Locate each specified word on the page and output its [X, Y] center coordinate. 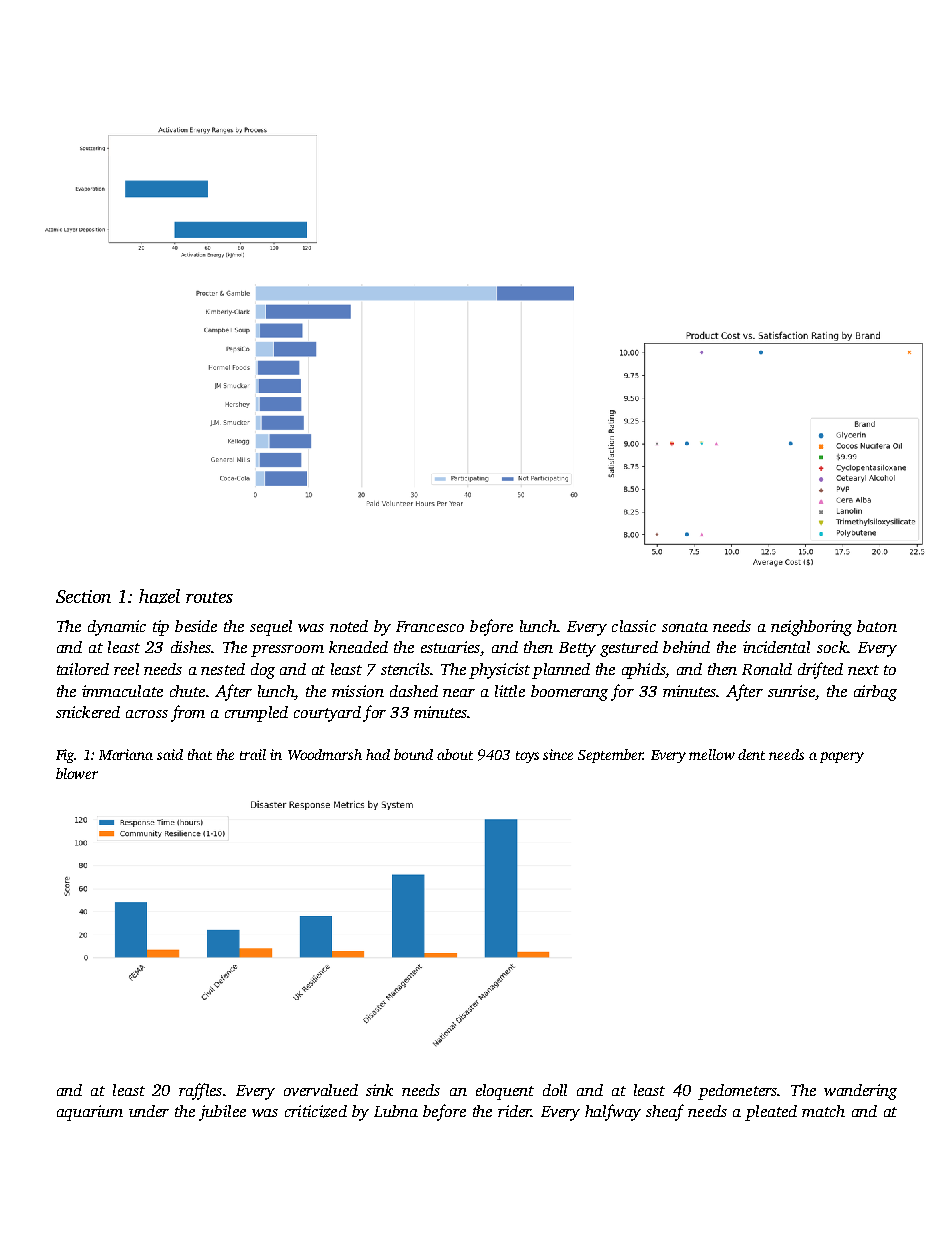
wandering [860, 1092]
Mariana [126, 754]
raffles [200, 1091]
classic [634, 626]
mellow [712, 754]
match [823, 1111]
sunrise [791, 691]
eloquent [505, 1092]
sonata [685, 627]
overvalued [321, 1090]
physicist [499, 671]
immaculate [122, 691]
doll [555, 1090]
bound [413, 754]
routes [209, 597]
